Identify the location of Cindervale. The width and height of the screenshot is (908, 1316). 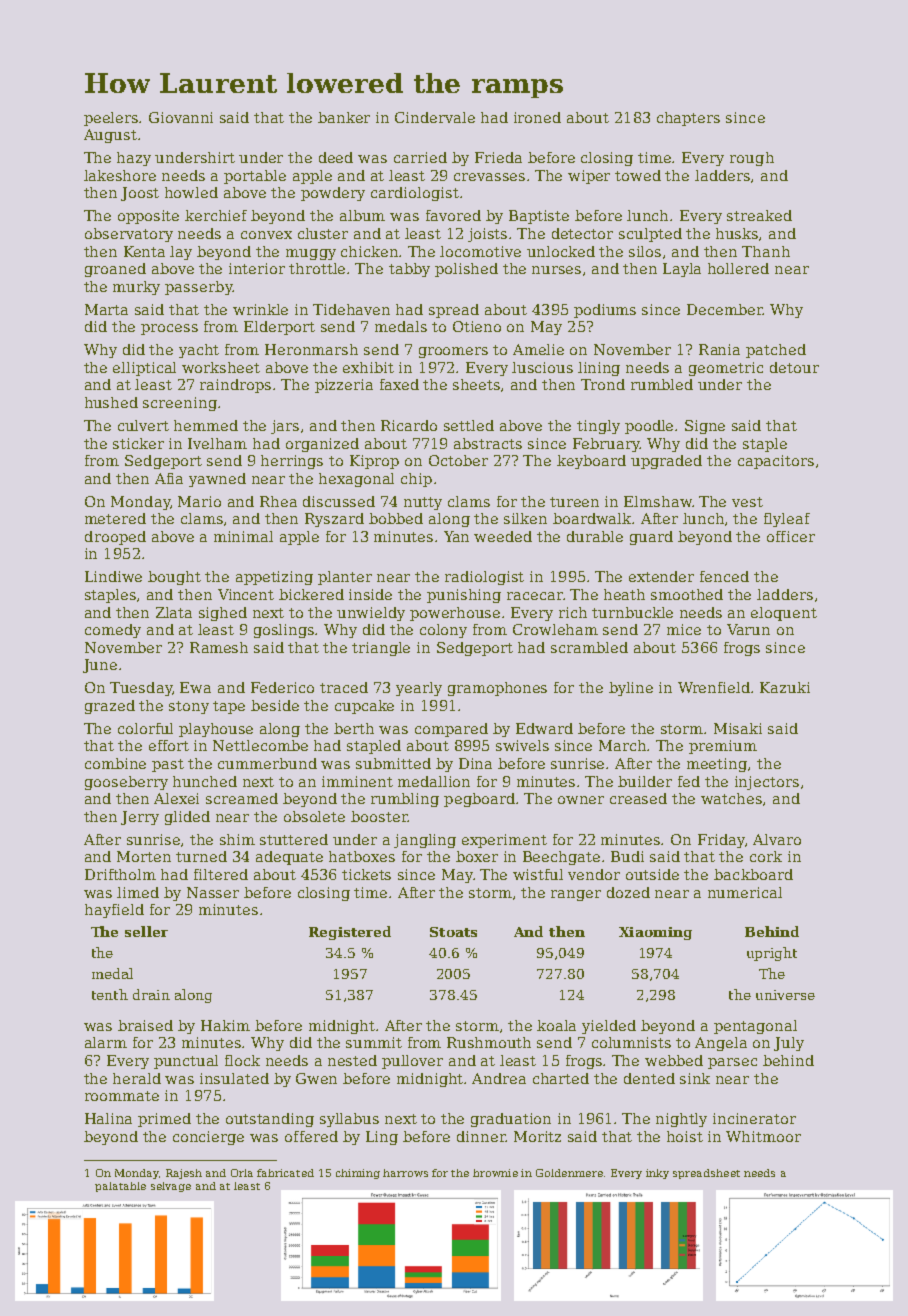
(435, 117).
